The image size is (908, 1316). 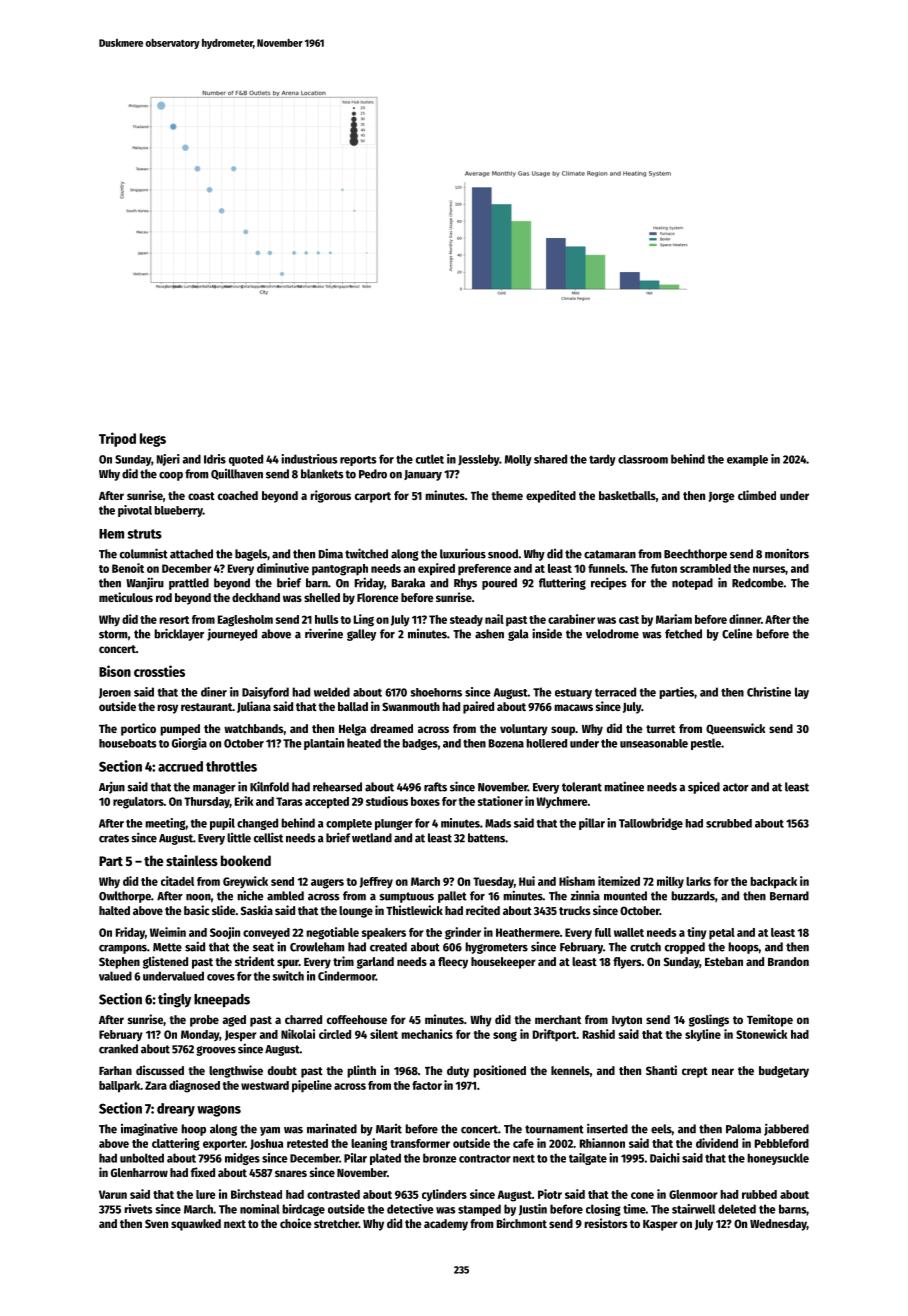 I want to click on Tripod, so click(x=117, y=439).
